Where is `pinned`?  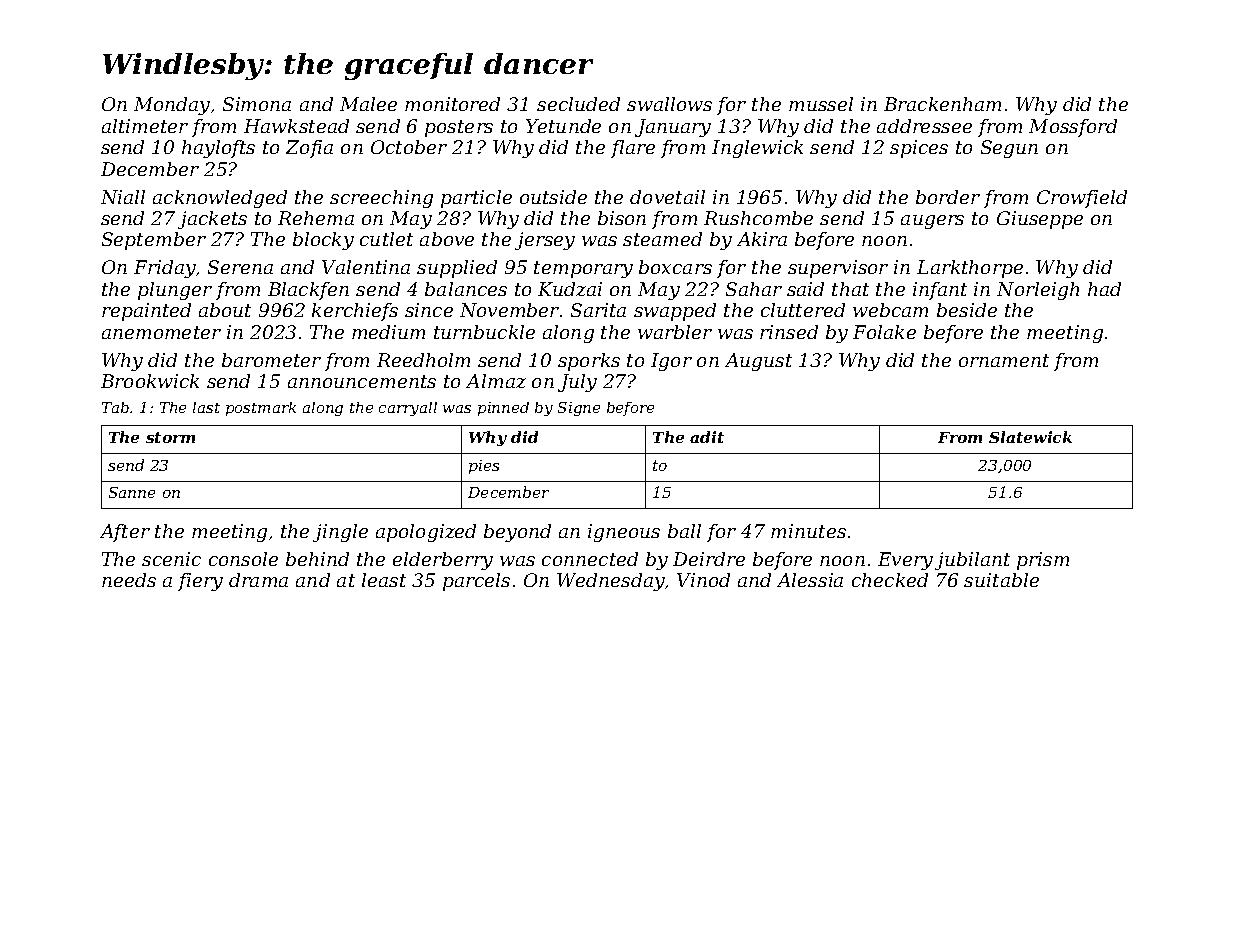 pinned is located at coordinates (503, 409).
